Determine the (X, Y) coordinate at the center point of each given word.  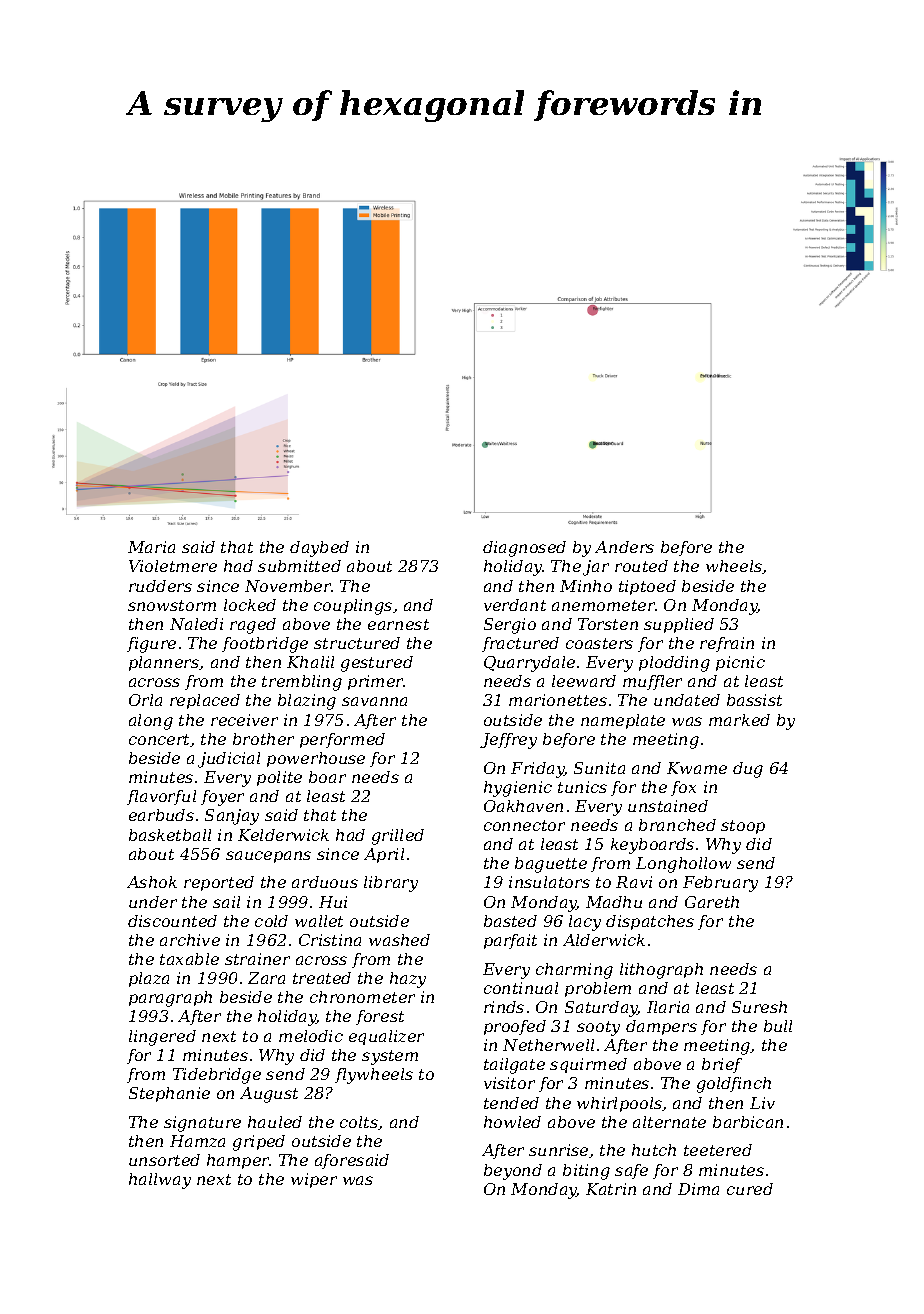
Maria (151, 547)
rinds (504, 1007)
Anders (624, 547)
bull (778, 1026)
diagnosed (524, 549)
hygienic (518, 789)
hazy (408, 980)
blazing (307, 702)
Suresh (759, 1007)
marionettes (558, 700)
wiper (314, 1180)
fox (683, 788)
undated (687, 700)
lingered (162, 1038)
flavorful (161, 797)
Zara (266, 978)
